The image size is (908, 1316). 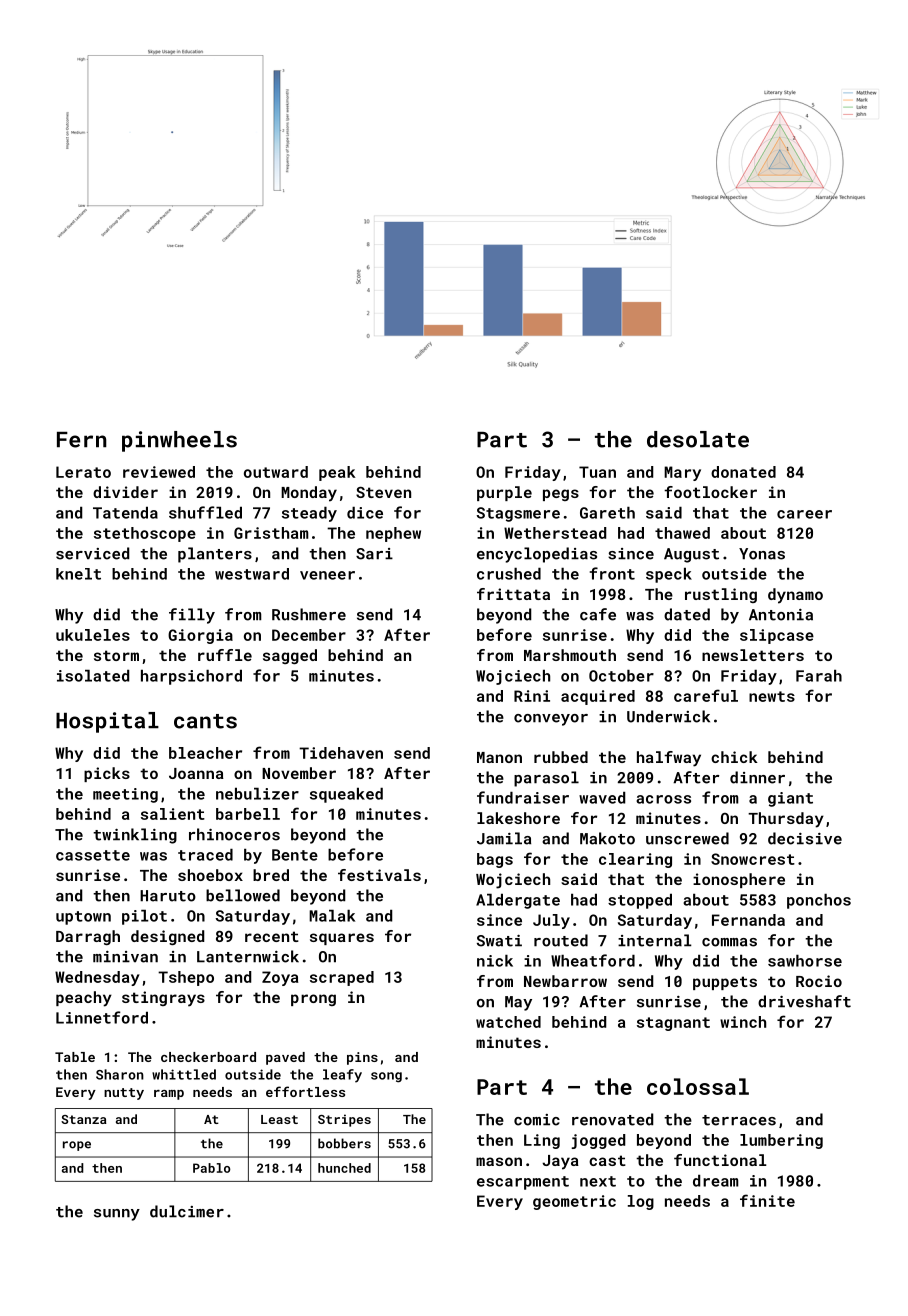 What do you see at coordinates (344, 1168) in the document?
I see `hunched` at bounding box center [344, 1168].
